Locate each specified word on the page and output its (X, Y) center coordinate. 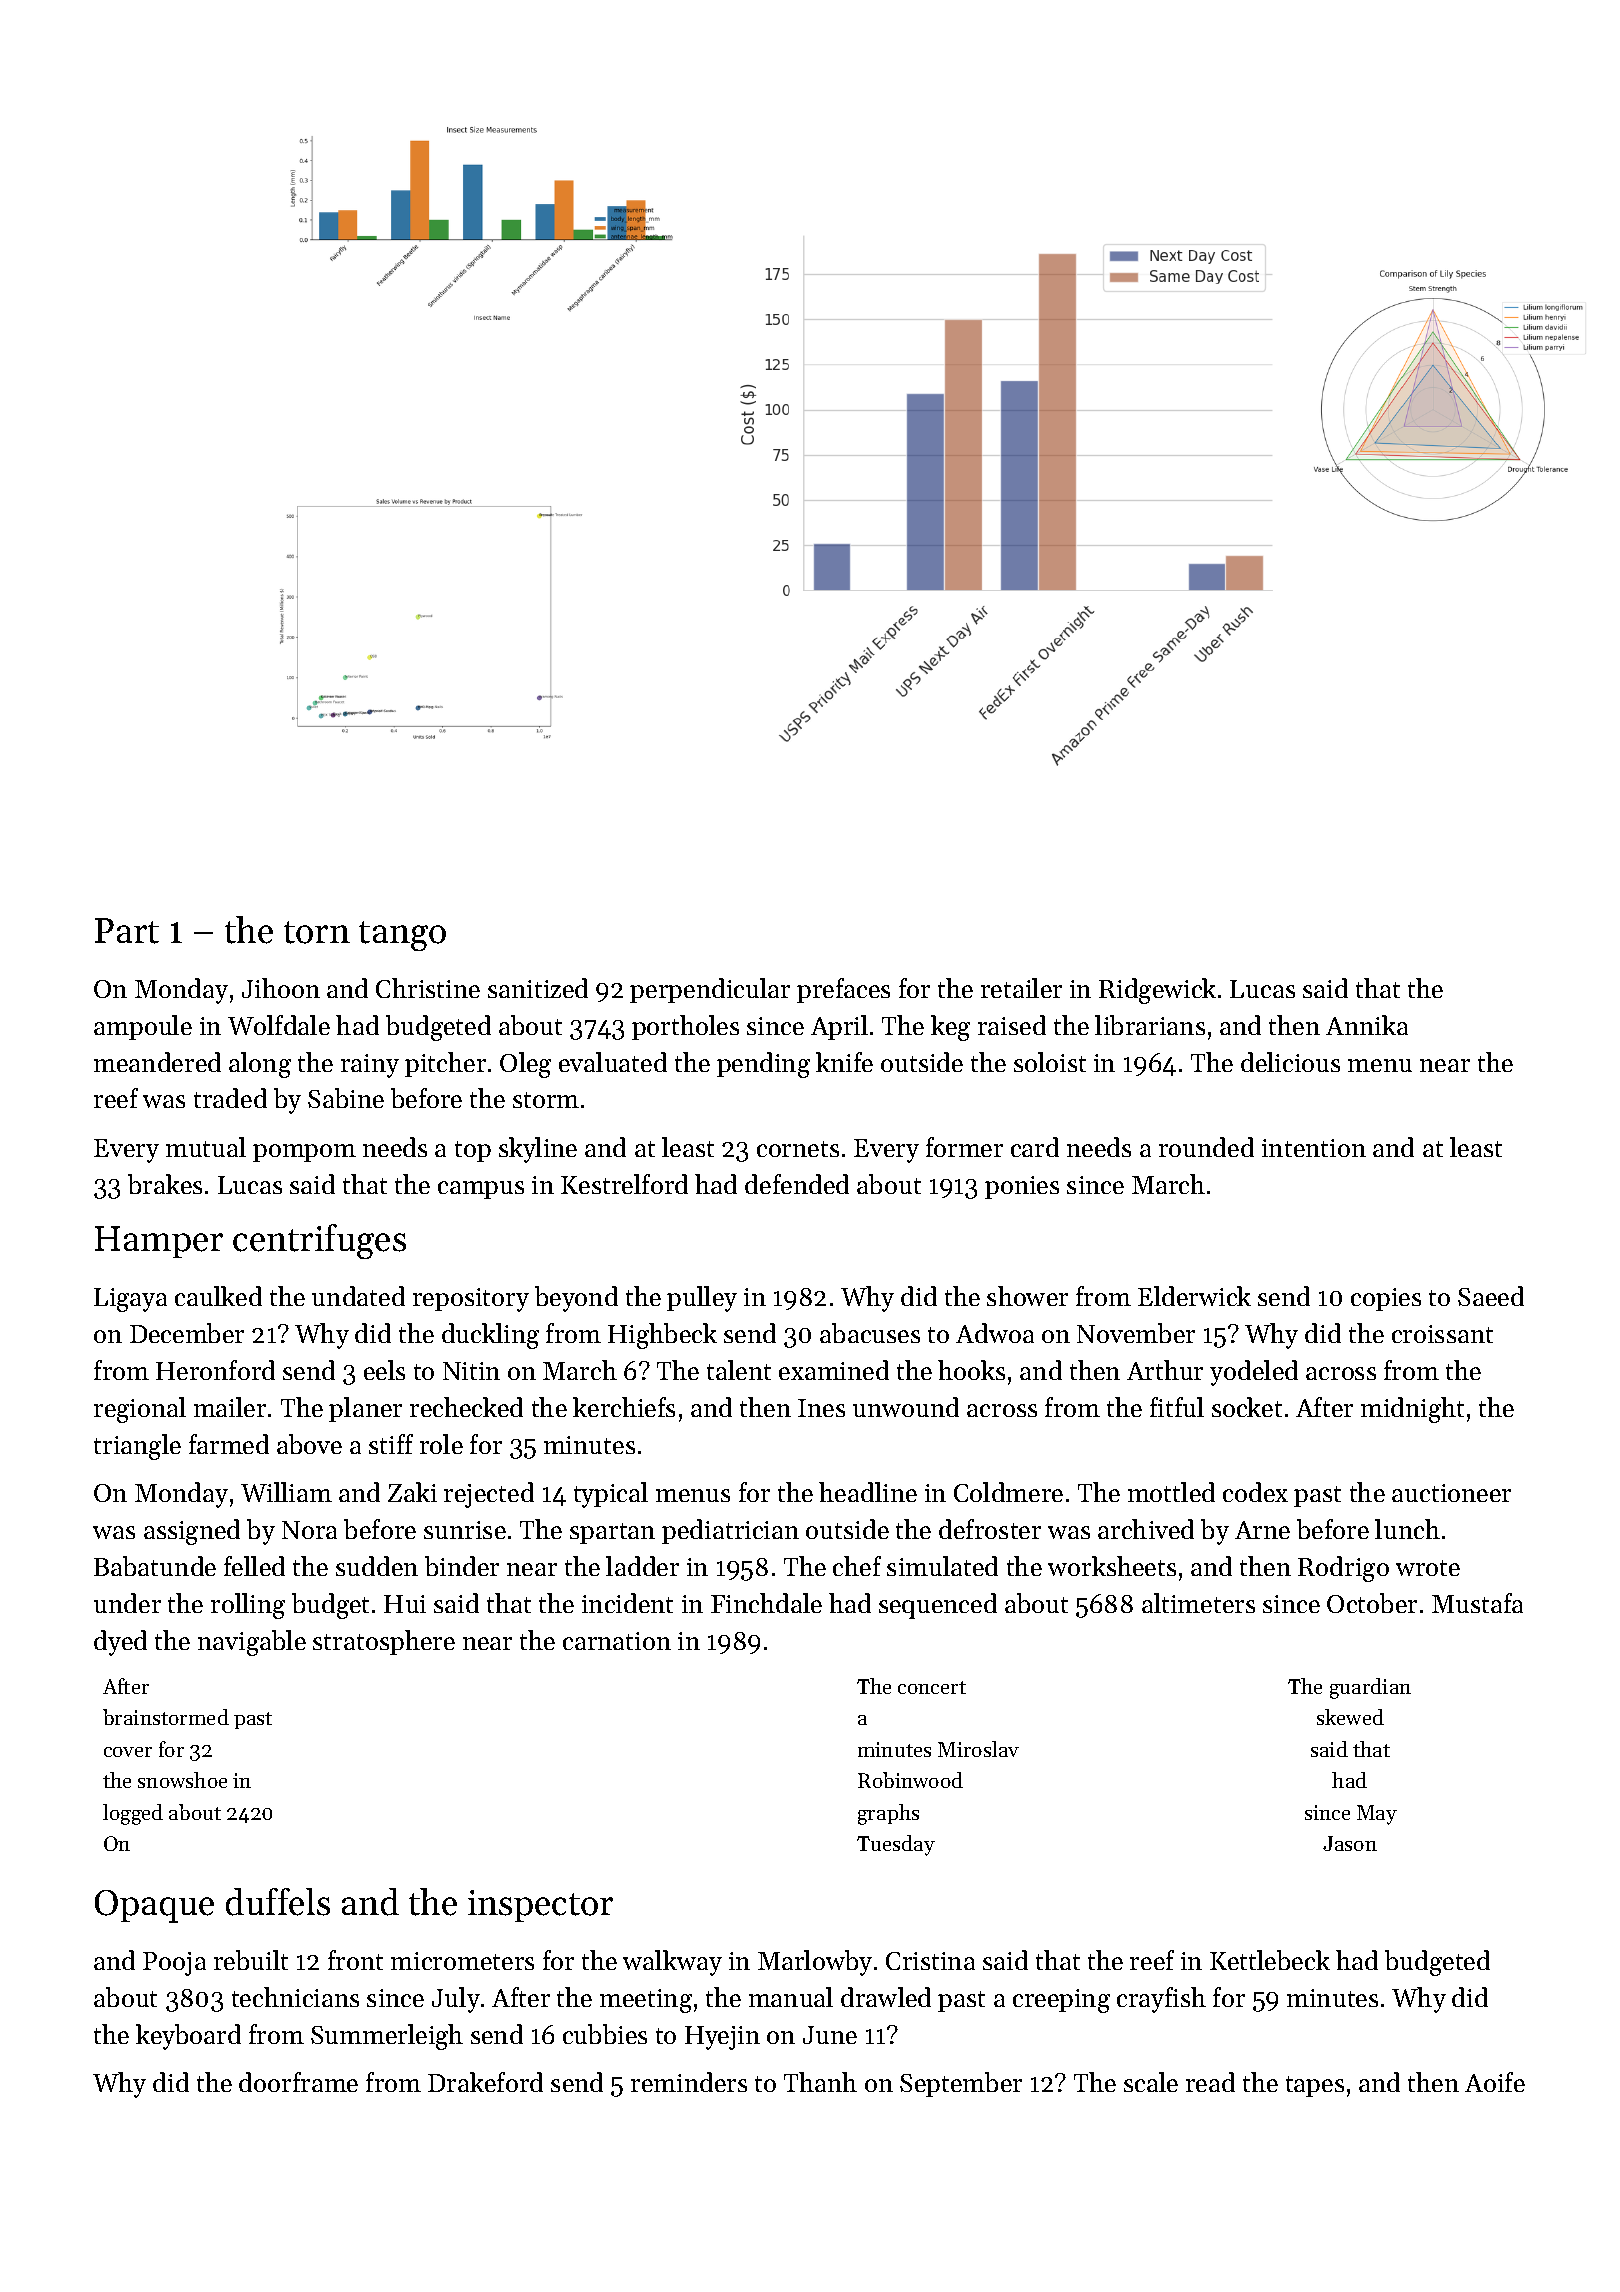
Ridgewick (1157, 991)
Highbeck (662, 1336)
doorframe (298, 2082)
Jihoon (281, 988)
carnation (617, 1641)
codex (1255, 1492)
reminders (689, 2082)
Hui (405, 1604)
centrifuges (319, 1241)
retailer (1021, 988)
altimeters (1198, 1603)
